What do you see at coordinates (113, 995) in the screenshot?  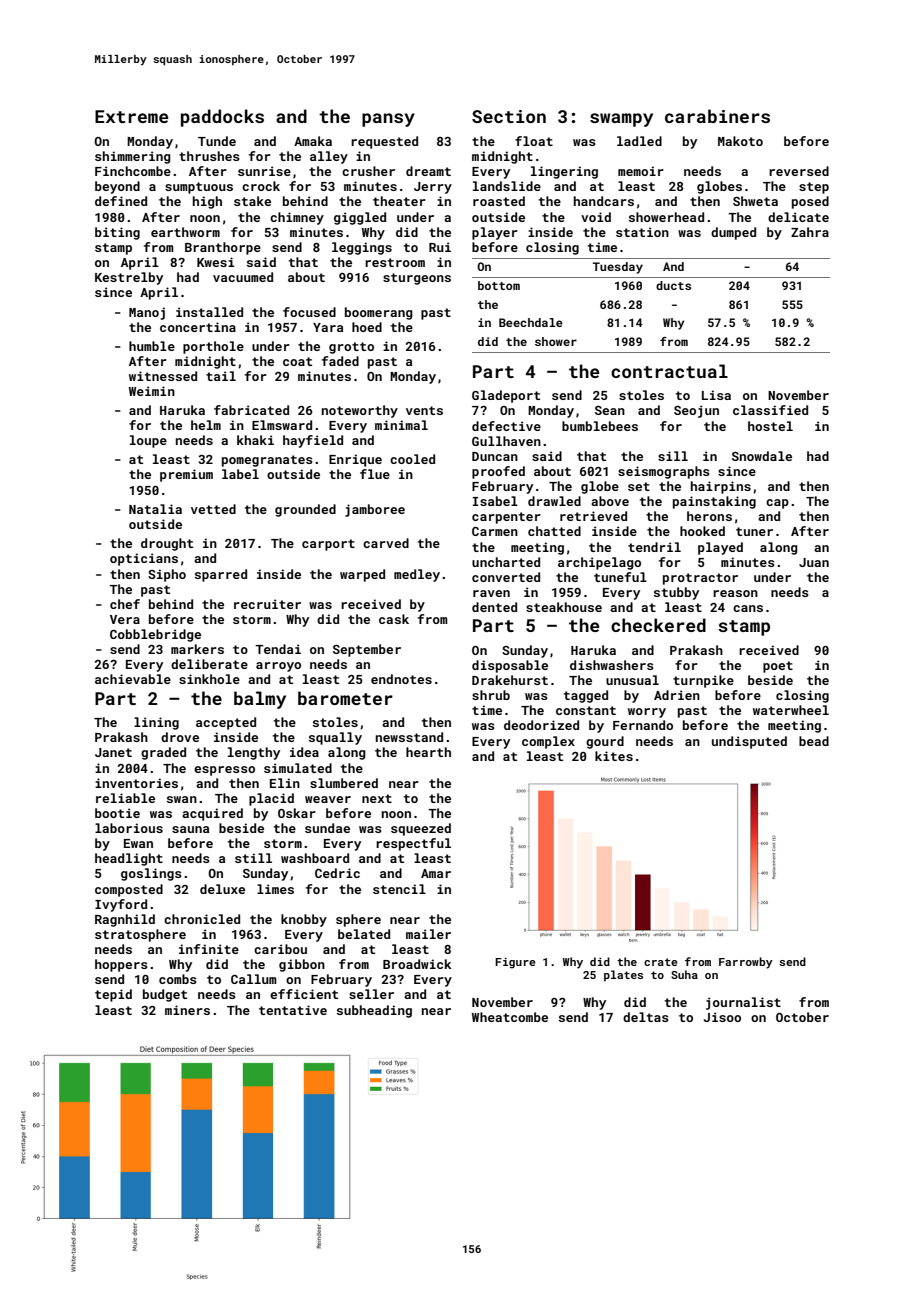 I see `tepid` at bounding box center [113, 995].
